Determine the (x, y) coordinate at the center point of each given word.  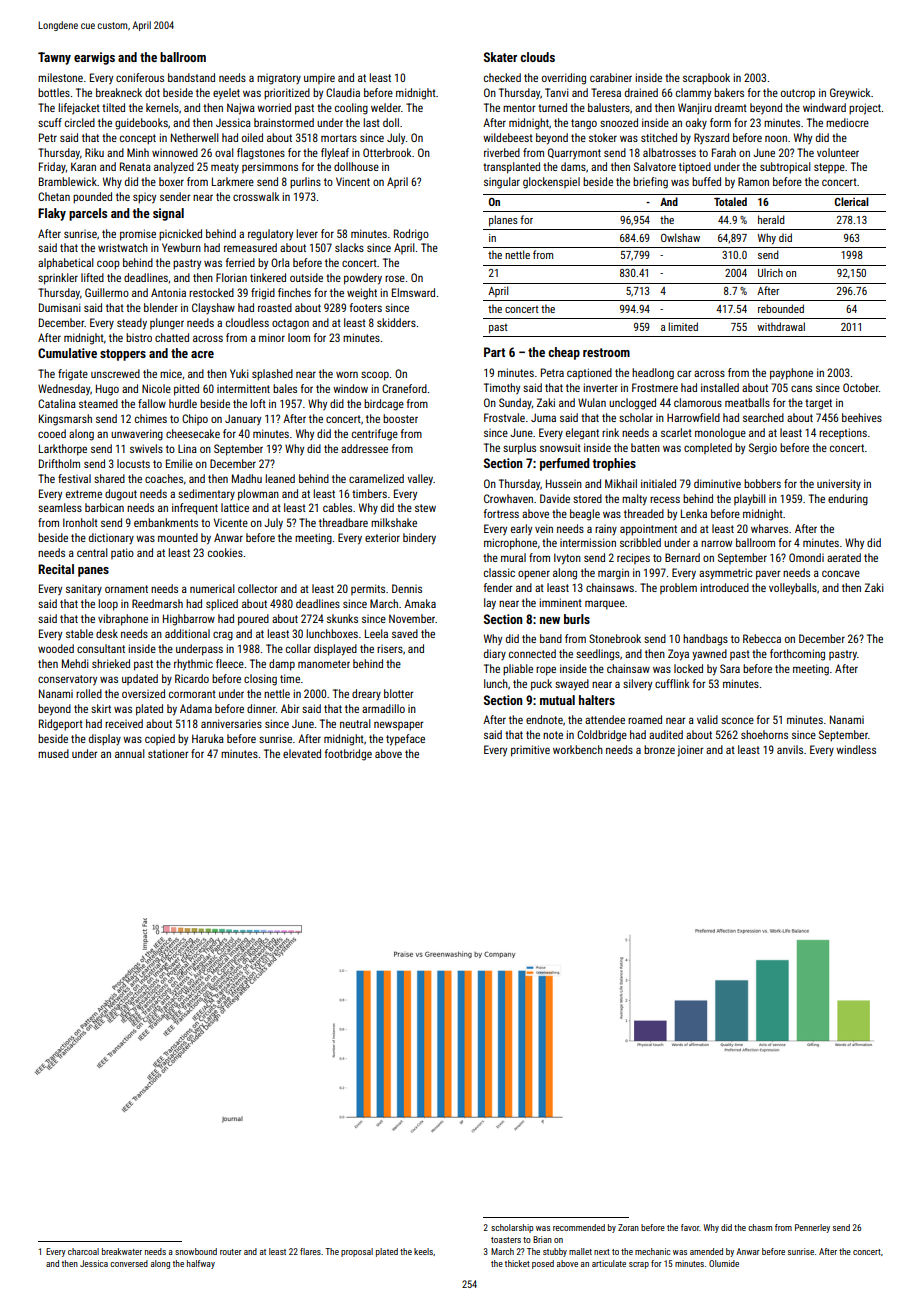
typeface (405, 740)
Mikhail (621, 483)
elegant (582, 434)
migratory (279, 79)
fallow (152, 403)
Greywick (850, 93)
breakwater (122, 1251)
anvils (790, 749)
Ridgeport (61, 725)
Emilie (179, 463)
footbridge (348, 755)
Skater (500, 57)
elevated (302, 753)
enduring (848, 500)
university (839, 484)
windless (856, 749)
